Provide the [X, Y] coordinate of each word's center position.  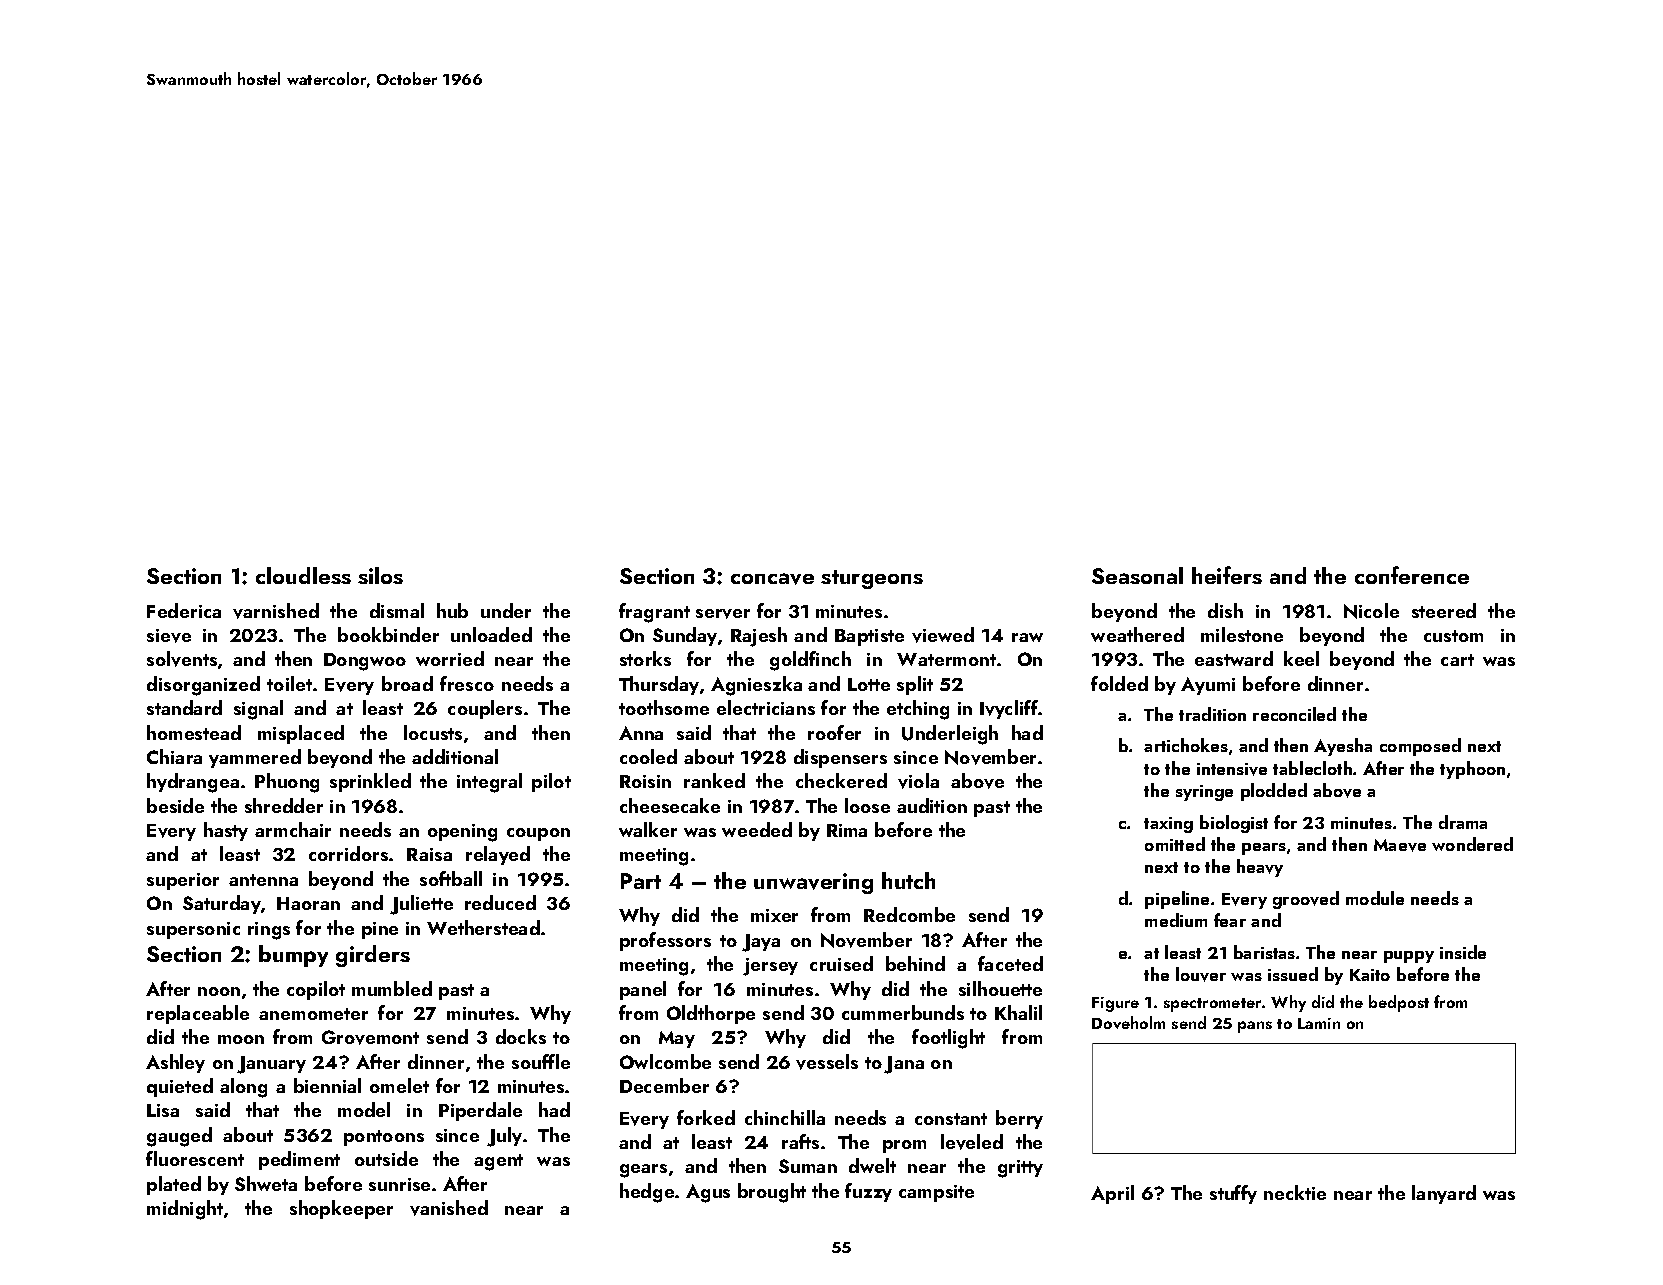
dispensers [840, 758]
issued [1293, 974]
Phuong [287, 783]
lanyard [1444, 1194]
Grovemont [370, 1037]
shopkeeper [341, 1209]
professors [665, 941]
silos [380, 575]
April [1112, 1194]
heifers [1227, 575]
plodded [1274, 792]
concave [772, 579]
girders [373, 956]
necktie [1295, 1192]
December [664, 1085]
